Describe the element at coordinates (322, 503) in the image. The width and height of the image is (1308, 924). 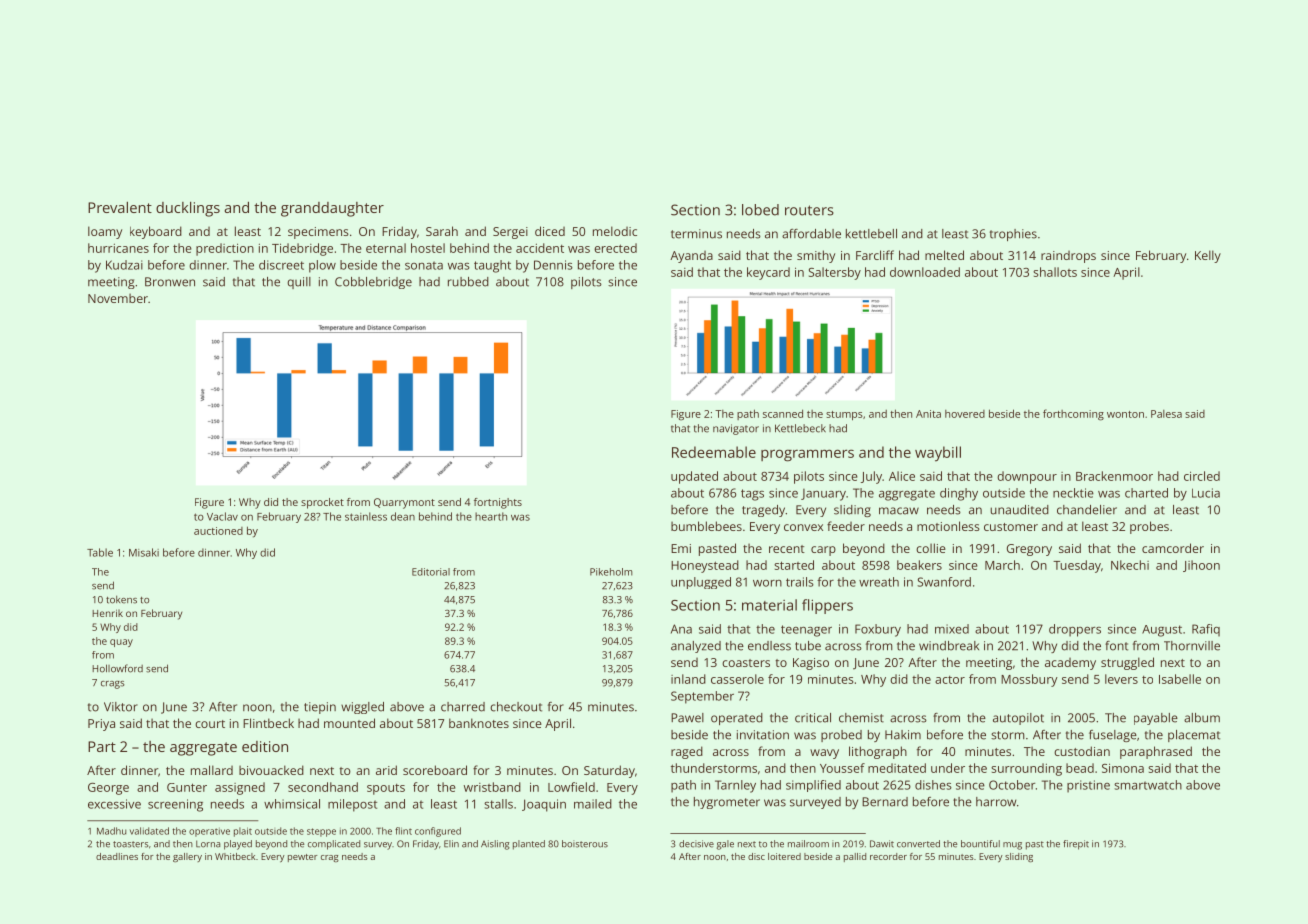
I see `sprocket` at that location.
